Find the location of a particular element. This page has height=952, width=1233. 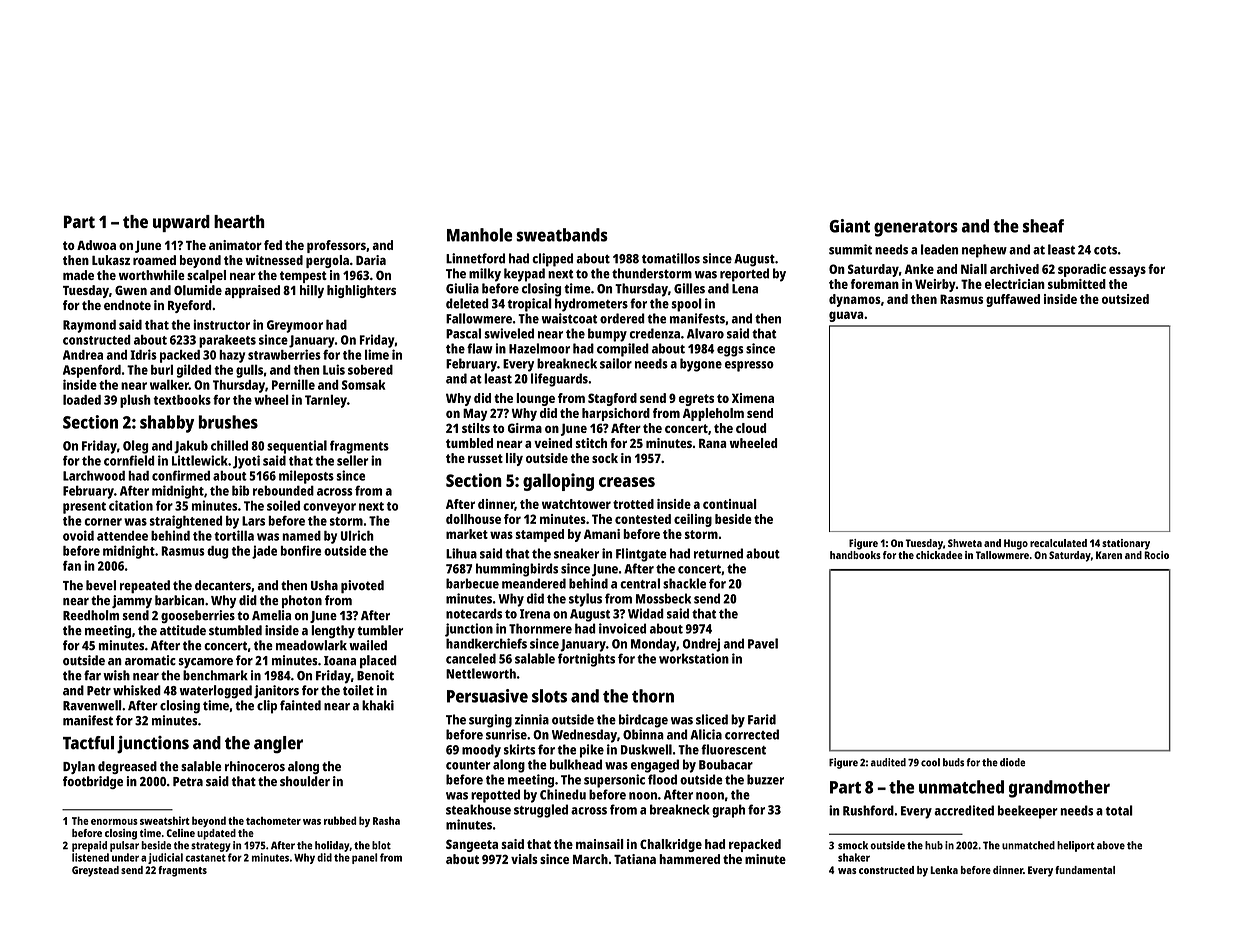

Giant is located at coordinates (849, 226).
